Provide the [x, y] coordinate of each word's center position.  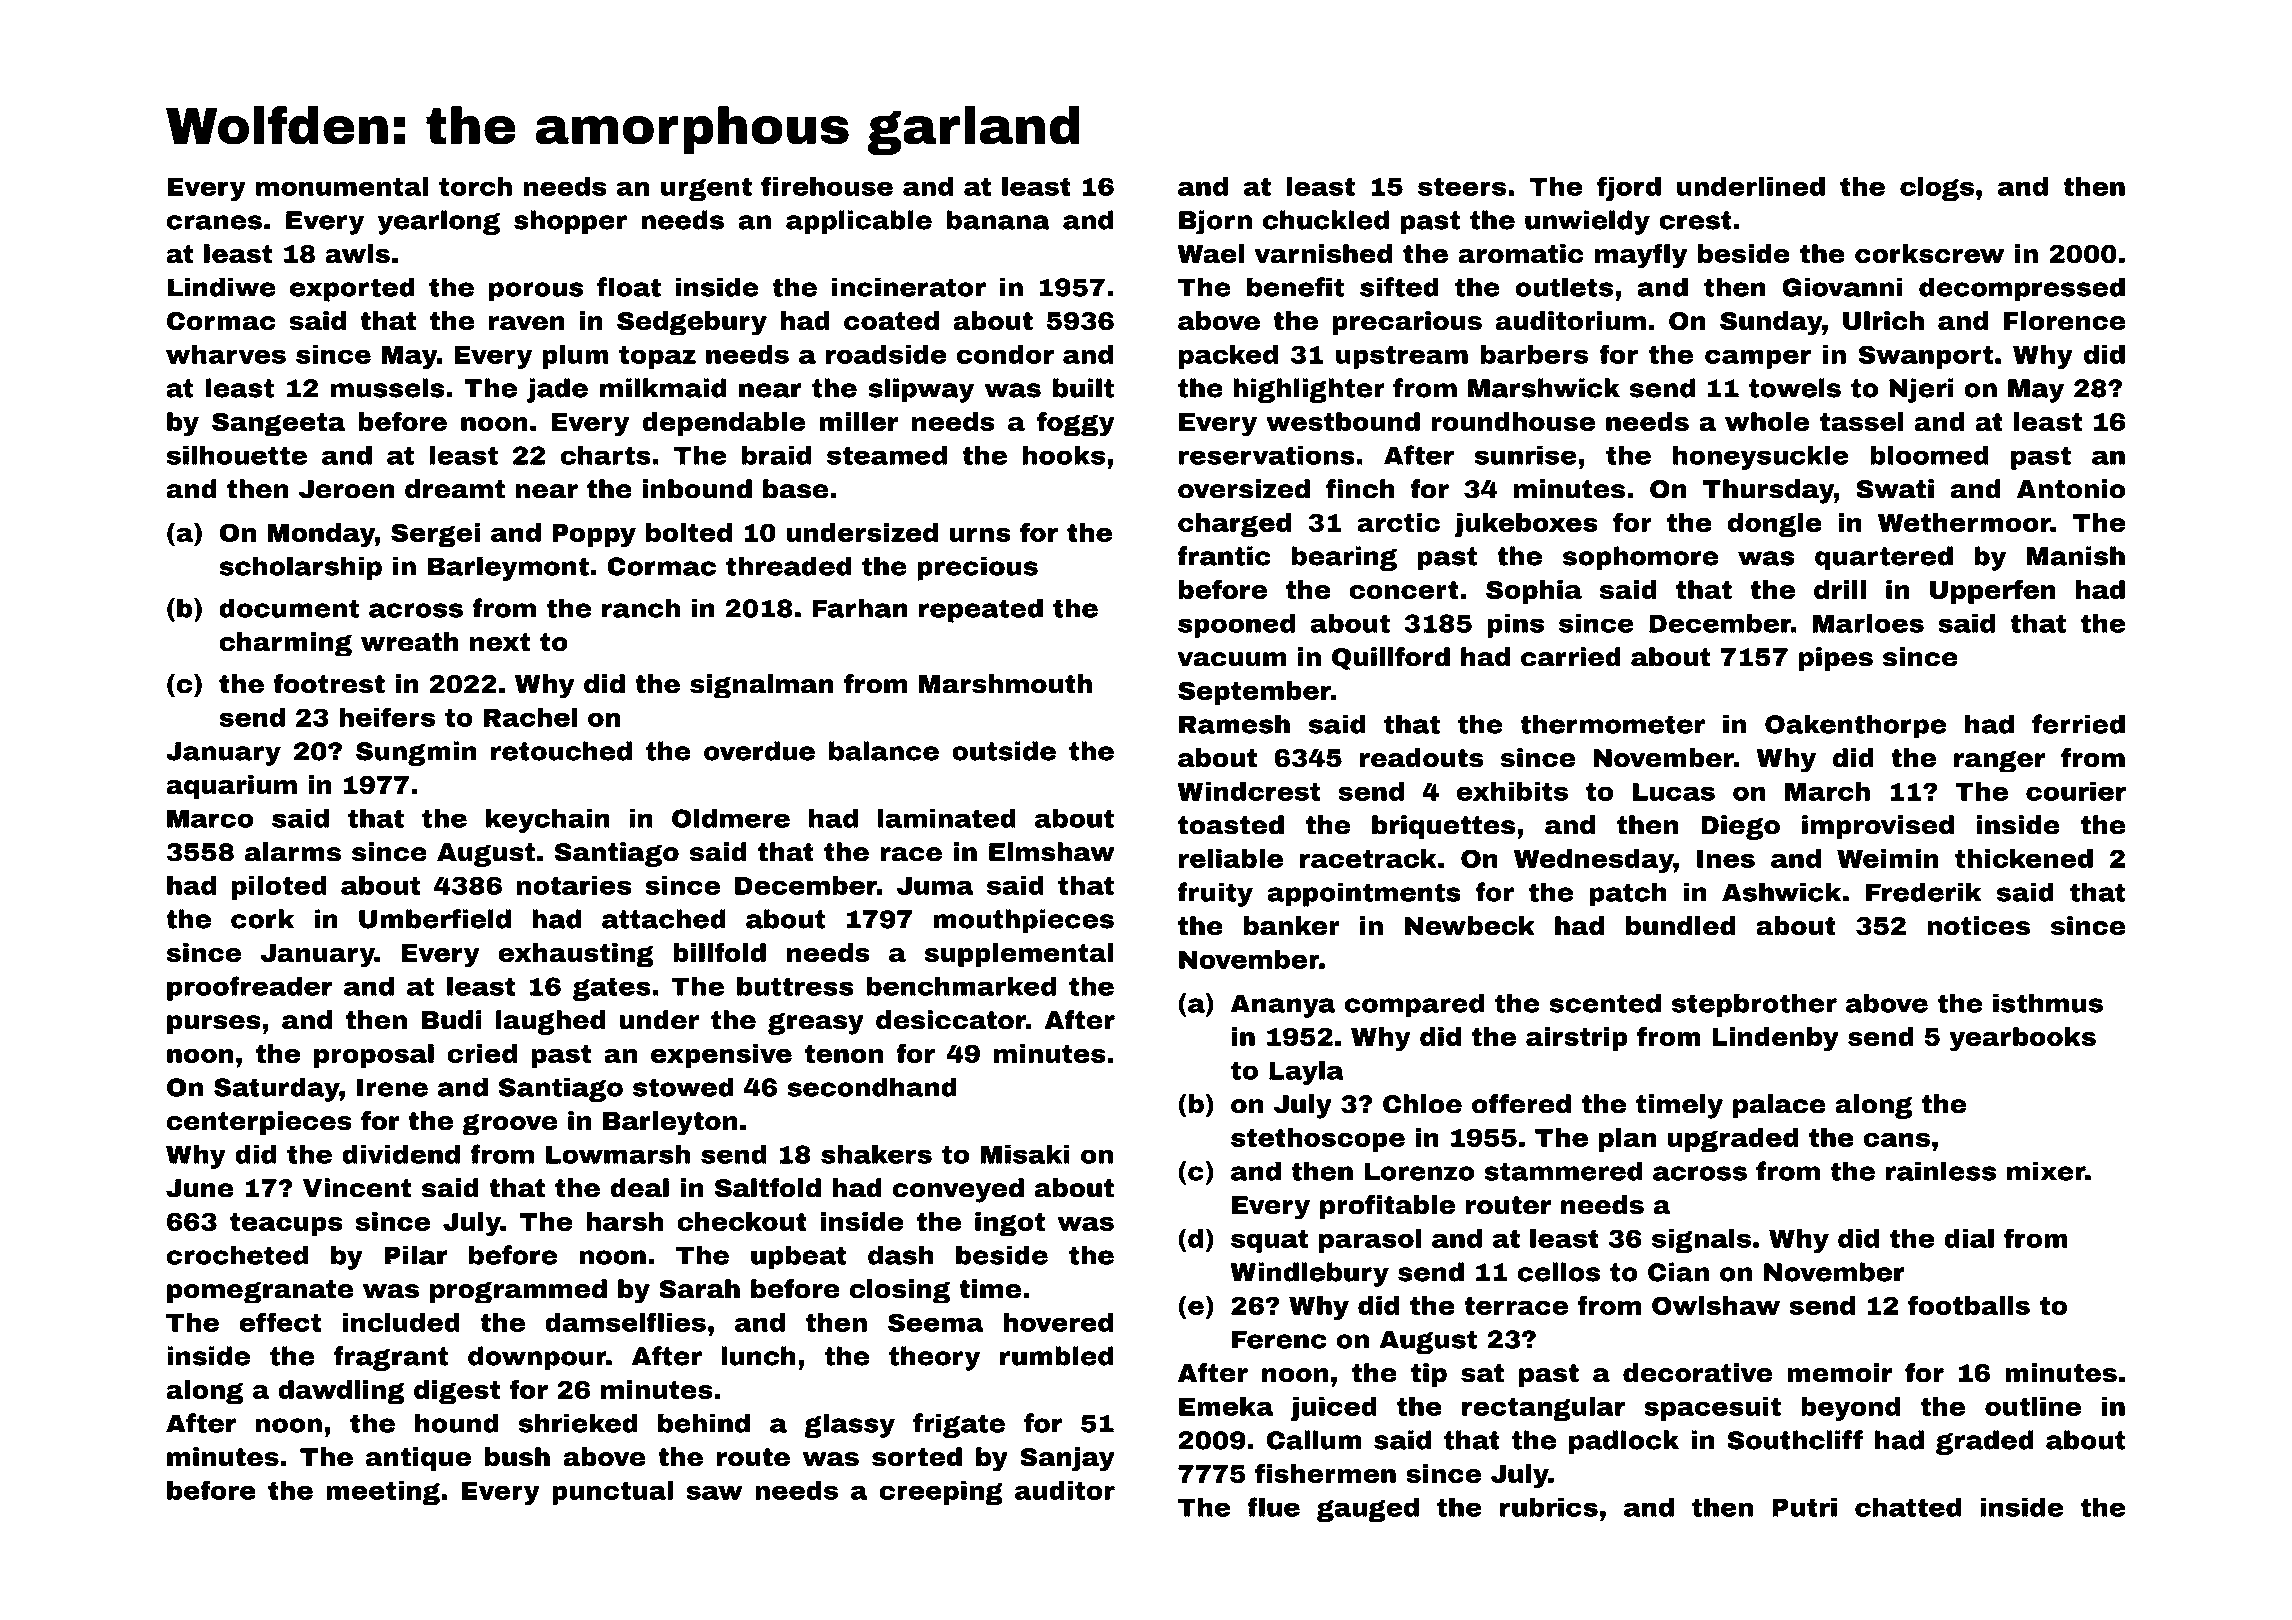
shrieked [578, 1423]
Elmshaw [1052, 852]
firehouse [827, 186]
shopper [570, 222]
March [1827, 791]
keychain [548, 820]
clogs [1937, 189]
